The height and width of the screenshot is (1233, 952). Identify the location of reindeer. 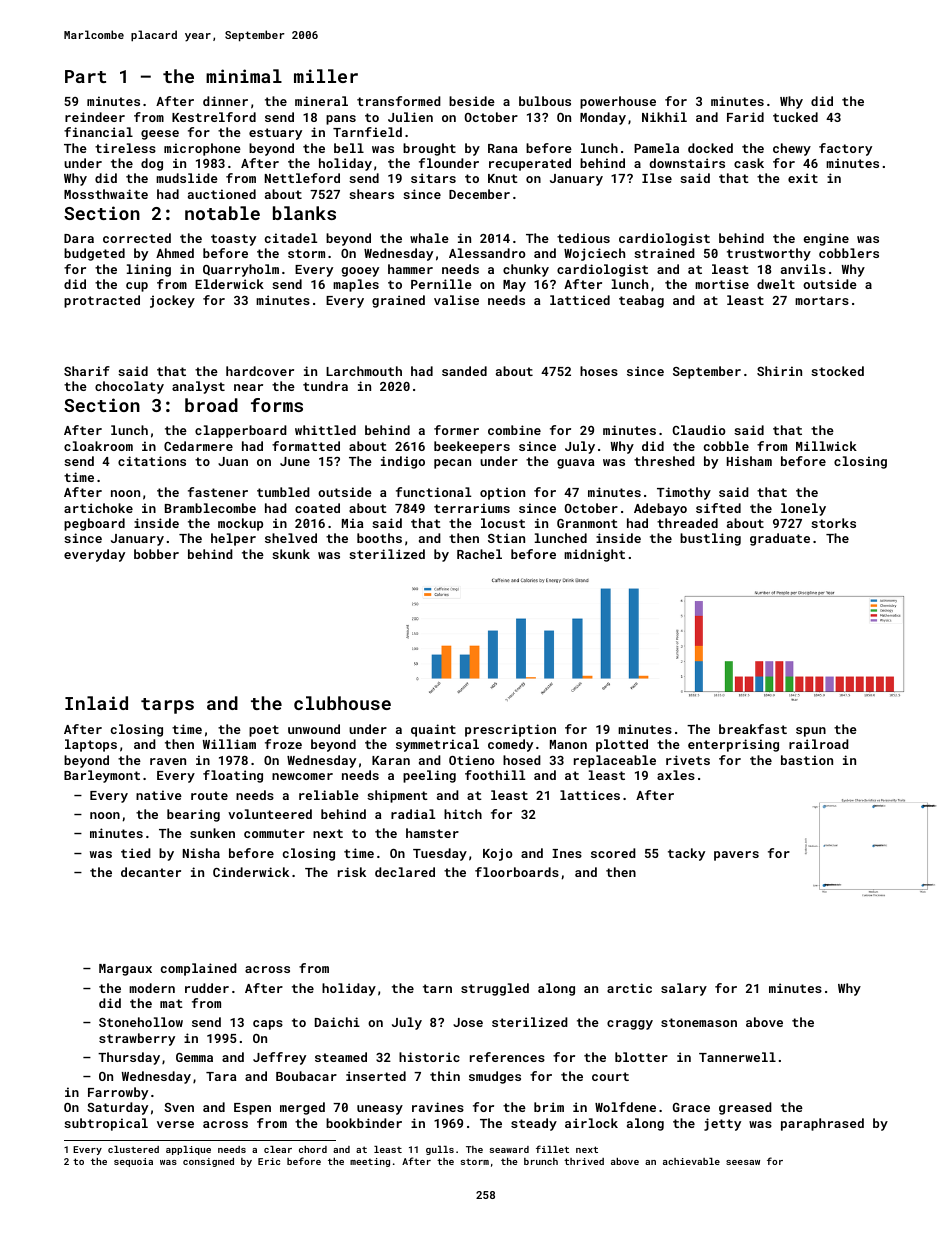
(95, 117).
